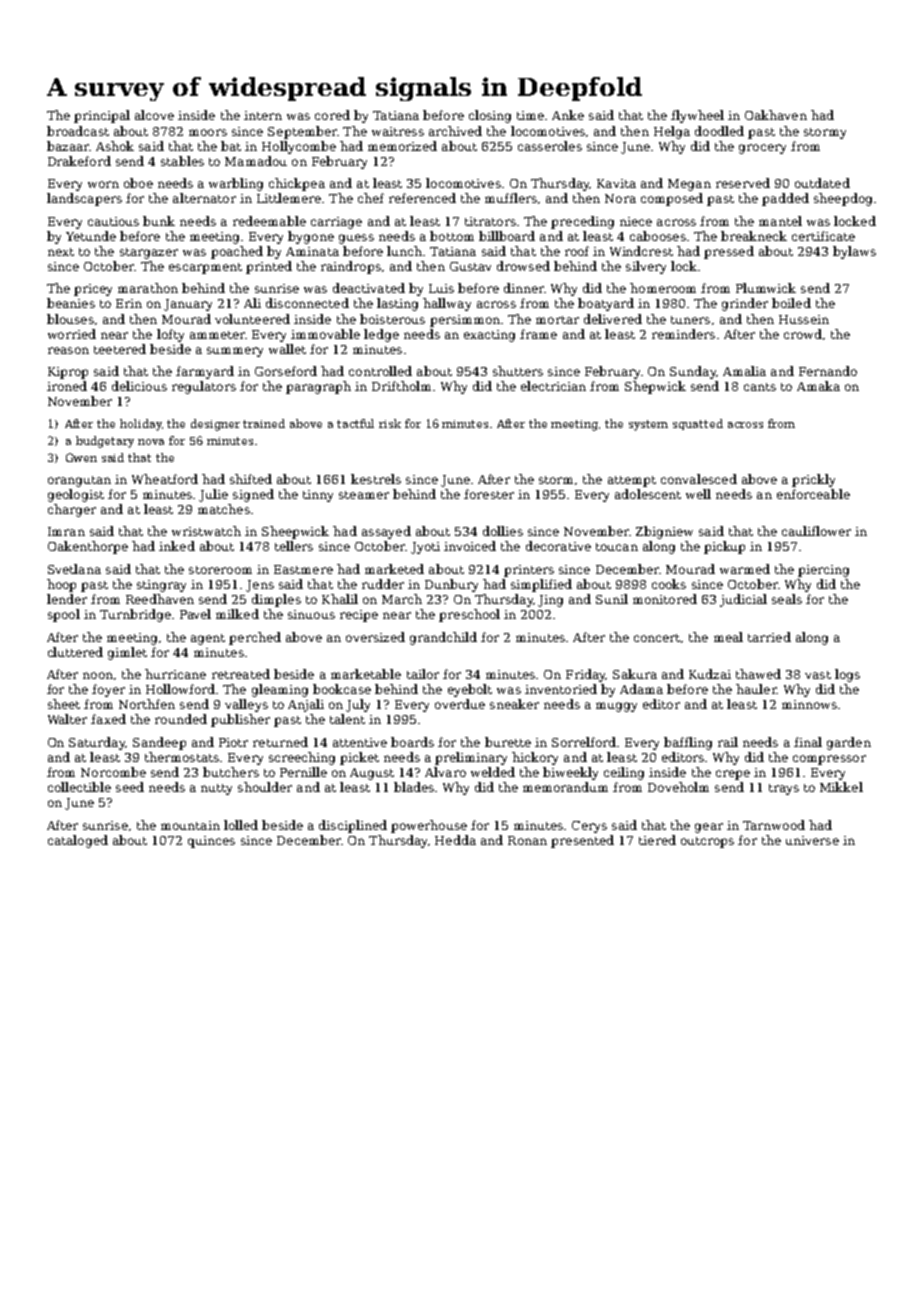  What do you see at coordinates (445, 772) in the image?
I see `Alvaro` at bounding box center [445, 772].
